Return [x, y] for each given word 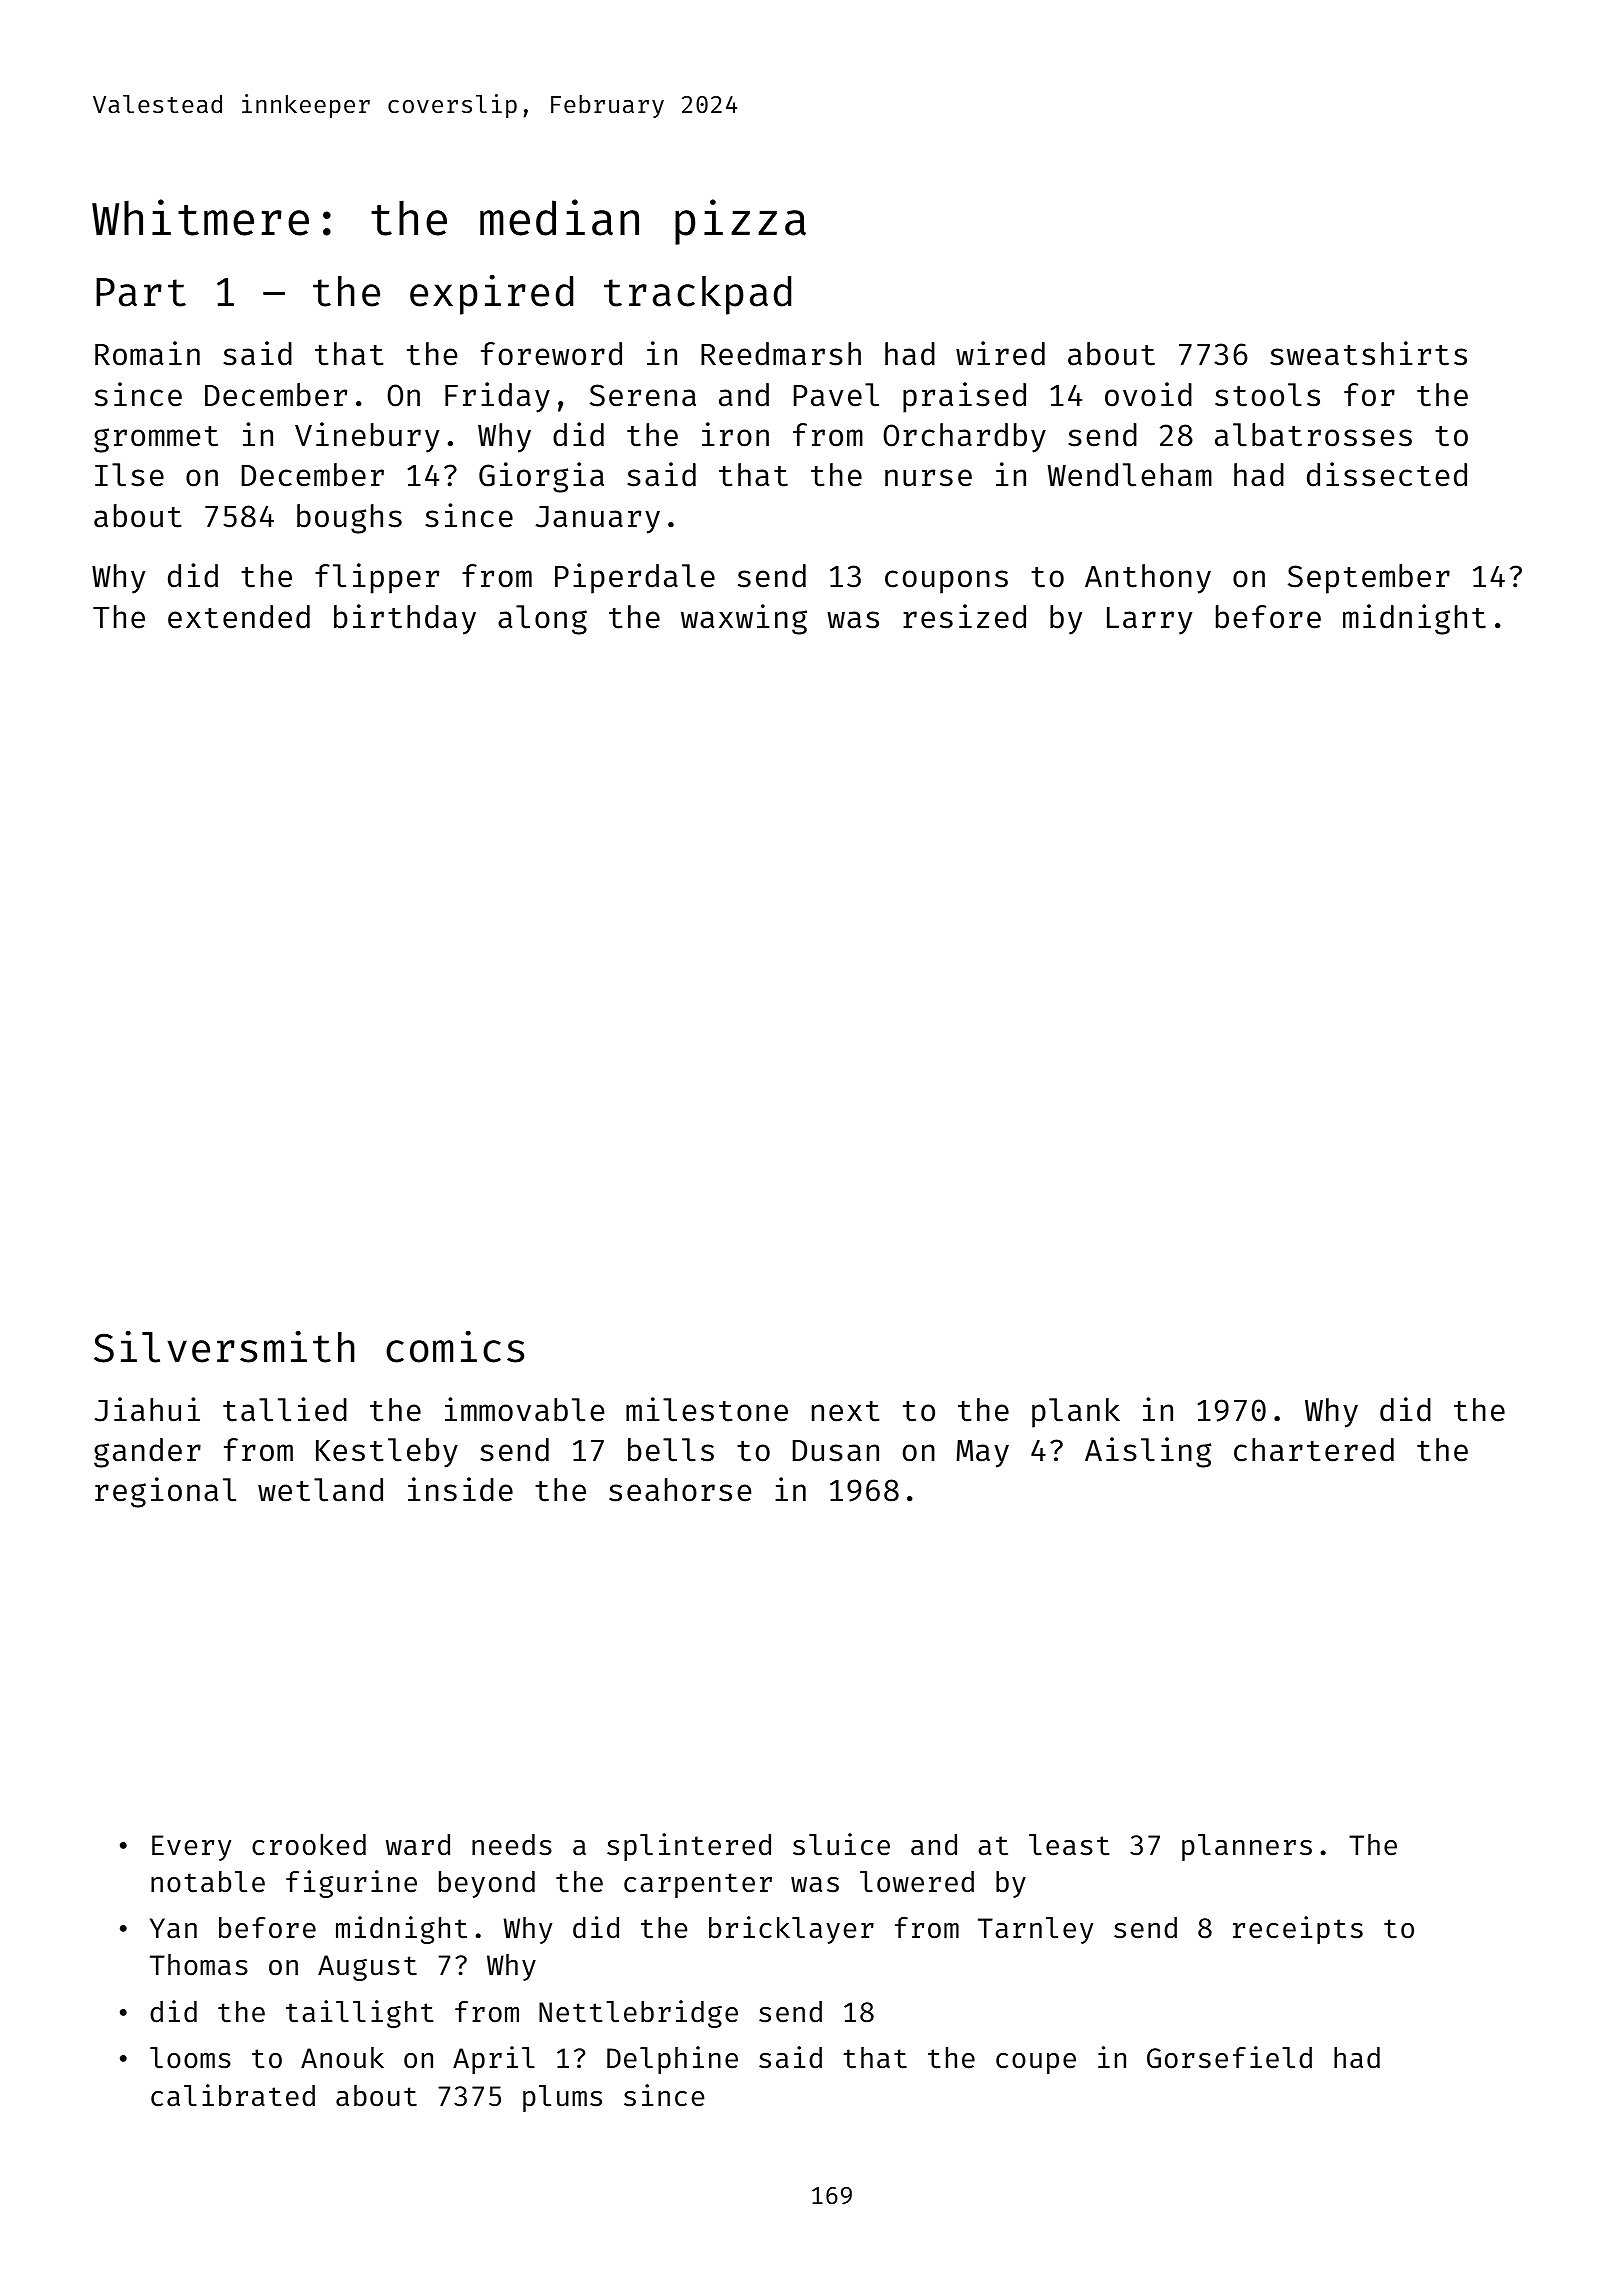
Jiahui [147, 1409]
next [846, 1411]
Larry [1149, 621]
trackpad [697, 295]
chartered [1314, 1450]
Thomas [199, 1965]
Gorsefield [1229, 2057]
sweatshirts [1368, 353]
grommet [156, 439]
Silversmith [224, 1347]
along [542, 620]
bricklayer [791, 1930]
